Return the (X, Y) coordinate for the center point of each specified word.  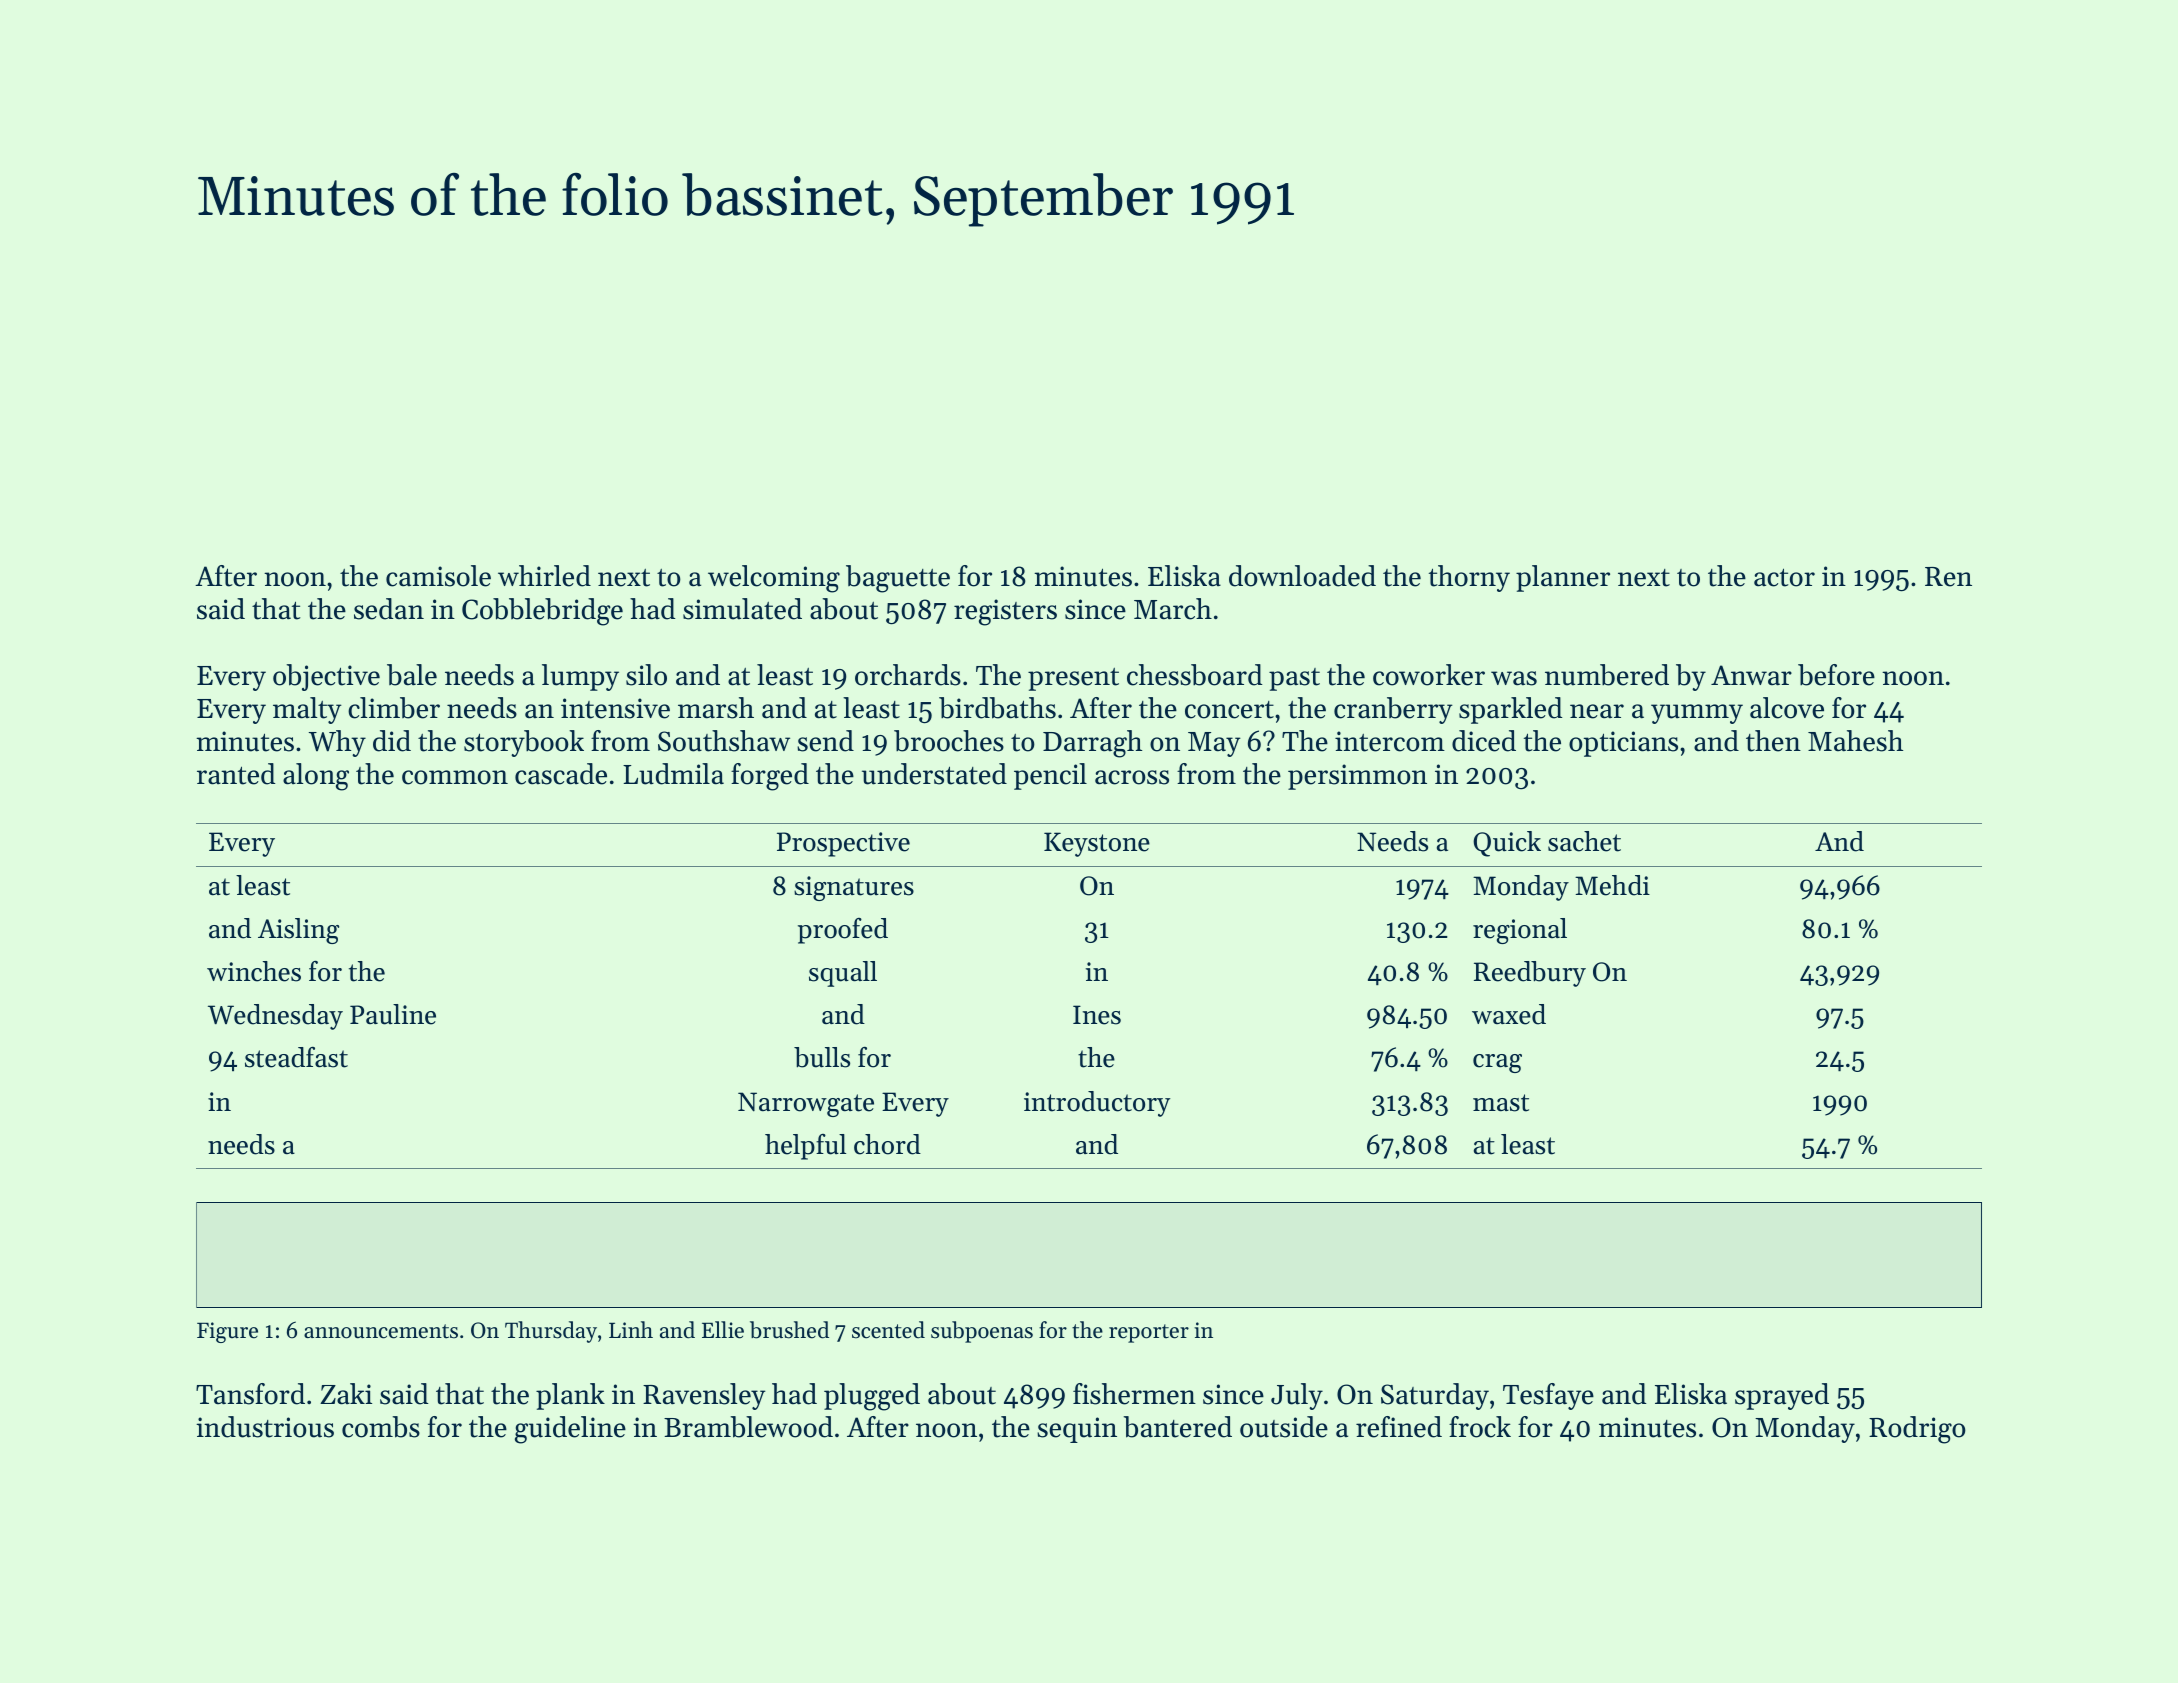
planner (1563, 578)
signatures (854, 888)
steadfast (296, 1057)
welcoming (774, 579)
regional (1520, 931)
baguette (898, 579)
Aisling (298, 931)
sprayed (1782, 1396)
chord (887, 1144)
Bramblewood (748, 1427)
